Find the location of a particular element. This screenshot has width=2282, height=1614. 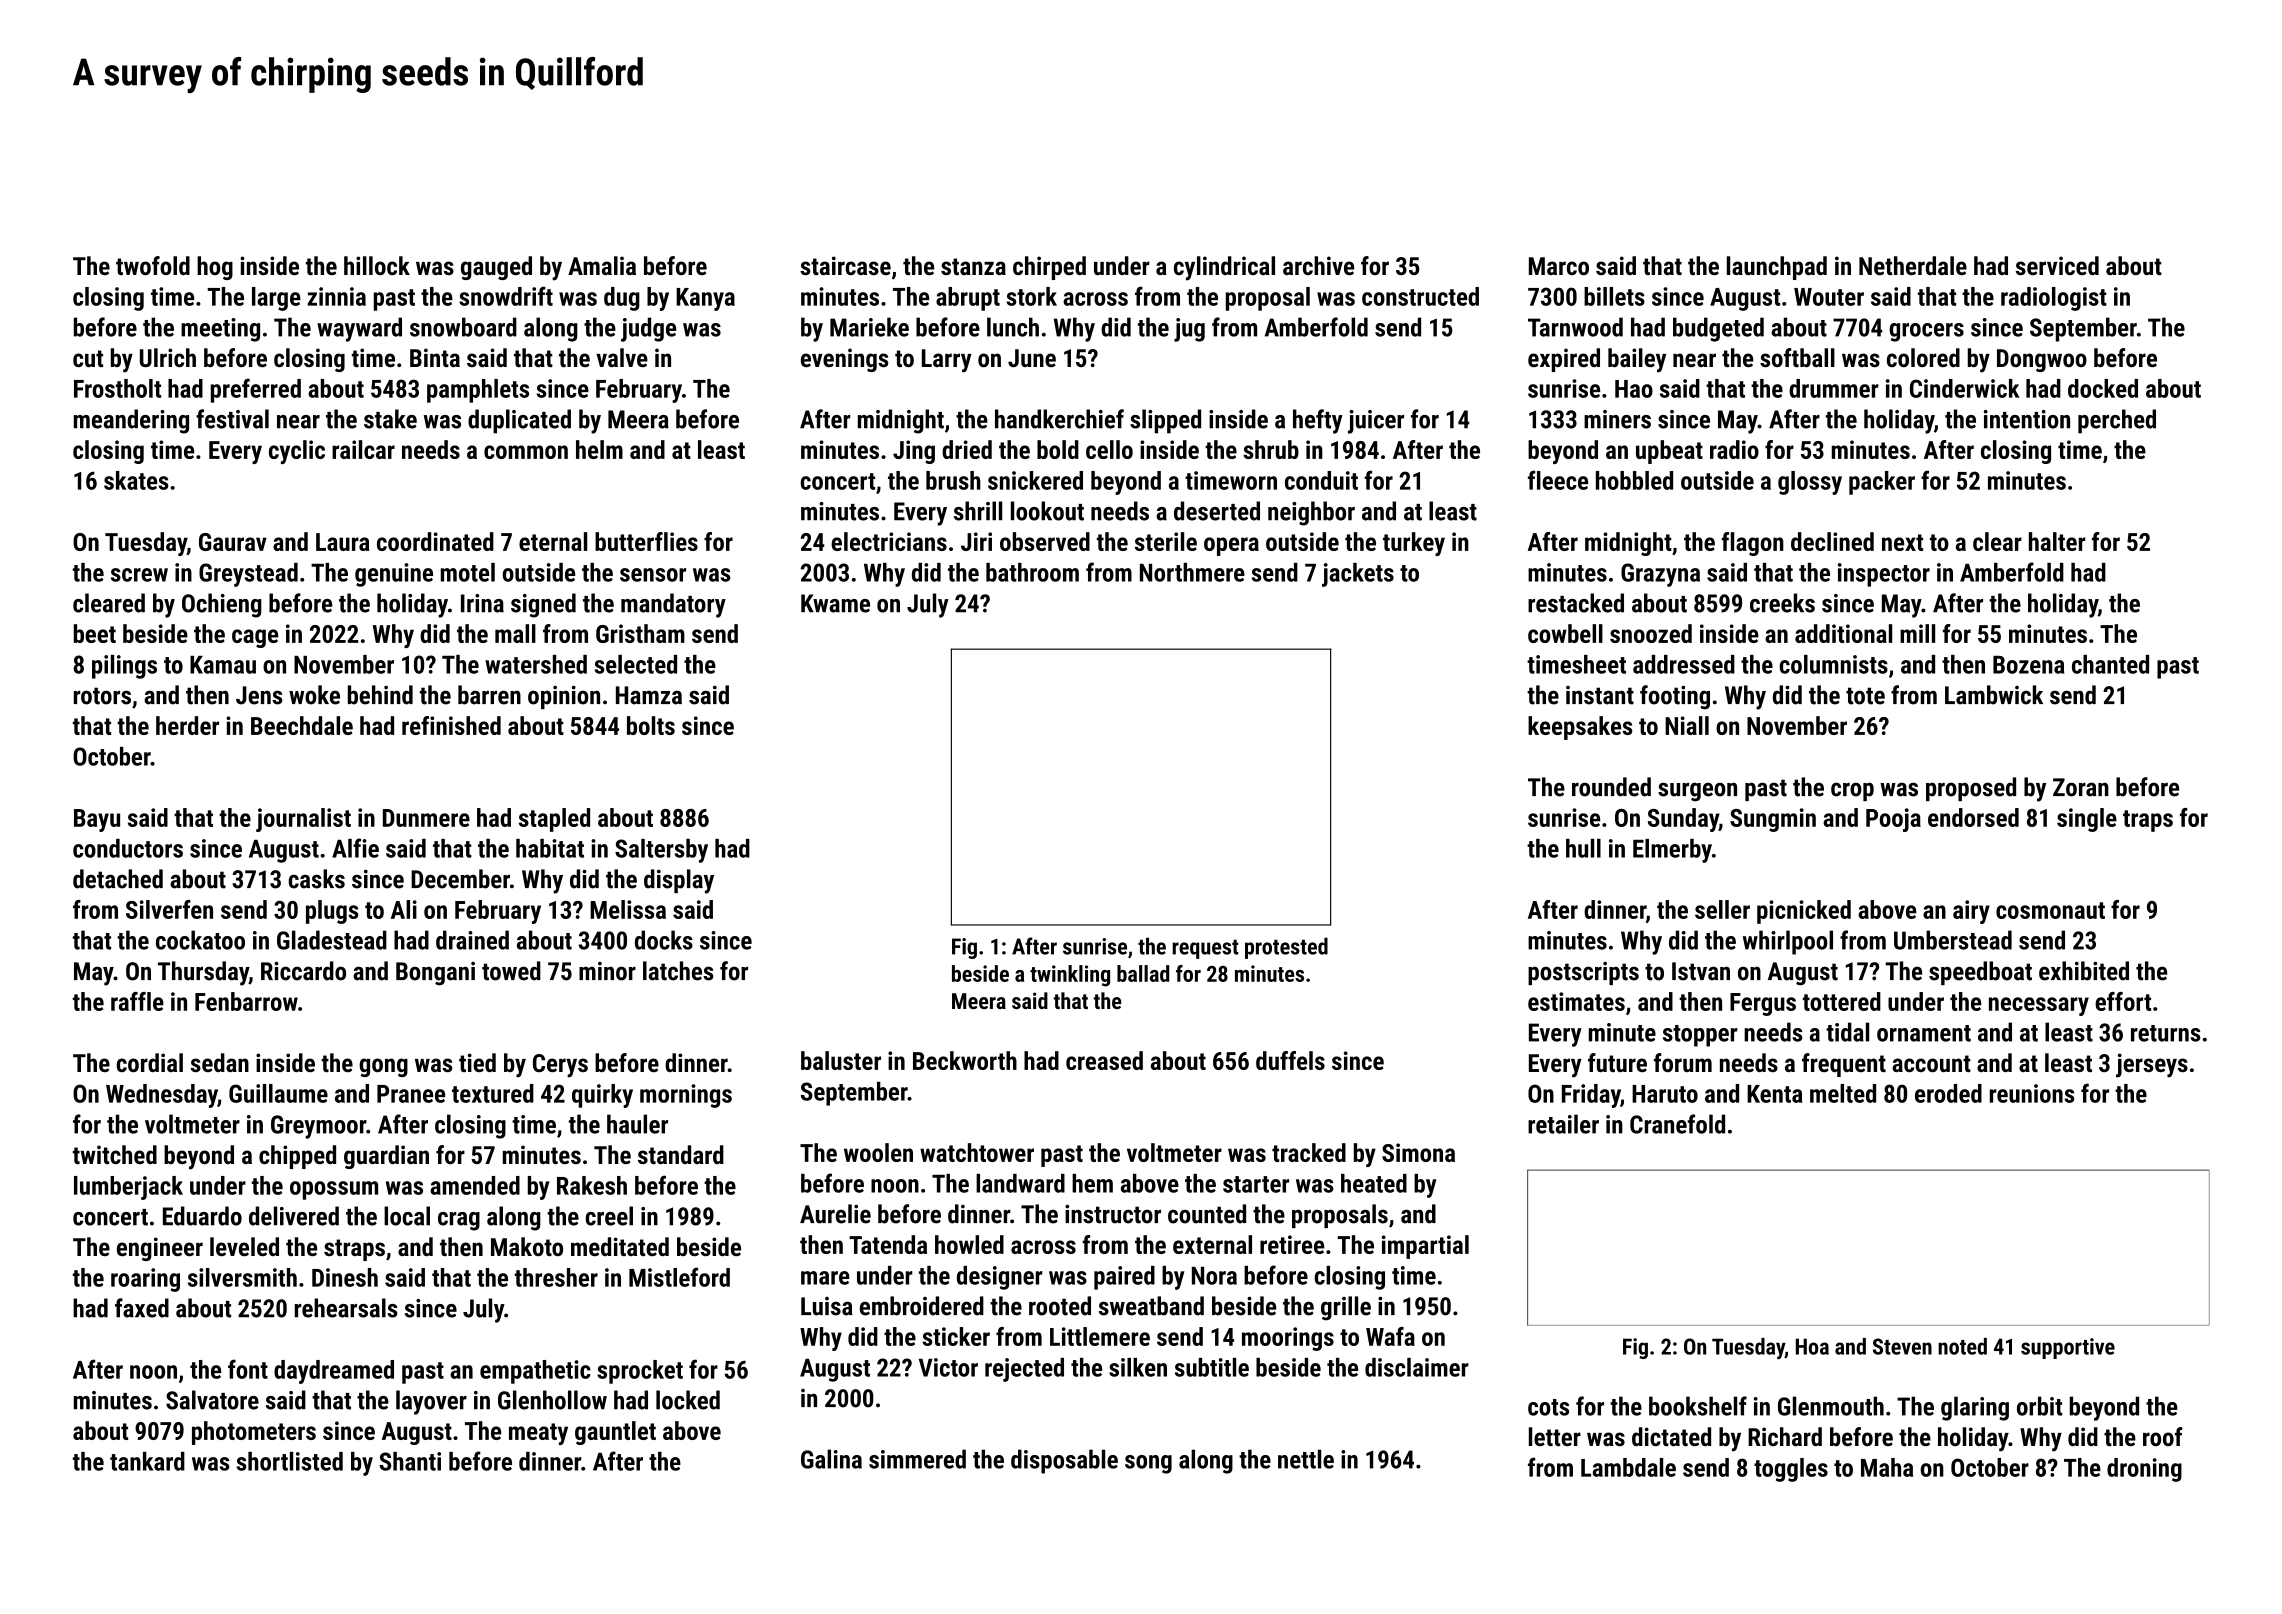

jackets is located at coordinates (1358, 575).
